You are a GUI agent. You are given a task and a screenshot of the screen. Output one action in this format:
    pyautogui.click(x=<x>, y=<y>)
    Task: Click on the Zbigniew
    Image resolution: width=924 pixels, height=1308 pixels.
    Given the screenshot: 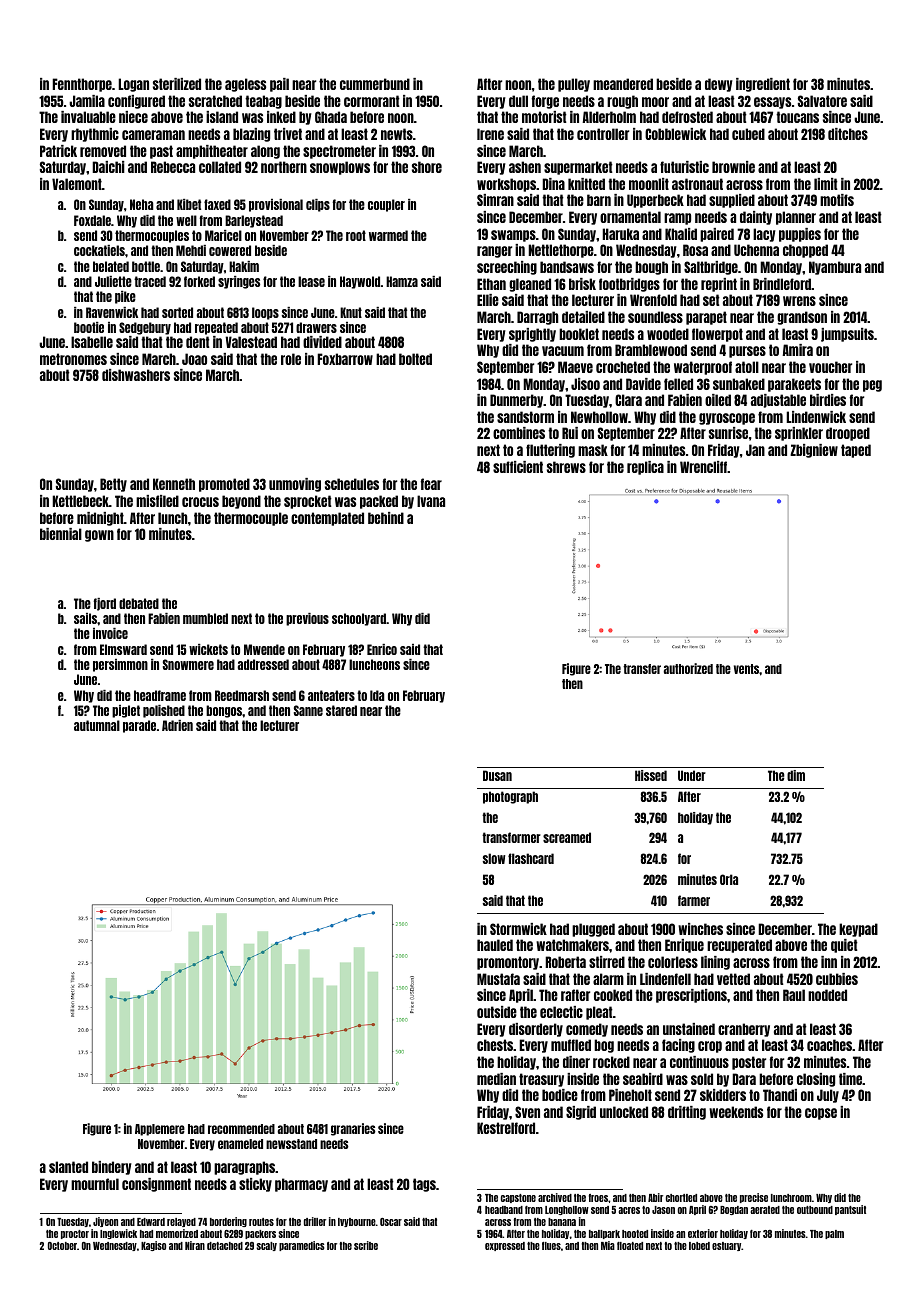 What is the action you would take?
    pyautogui.click(x=814, y=451)
